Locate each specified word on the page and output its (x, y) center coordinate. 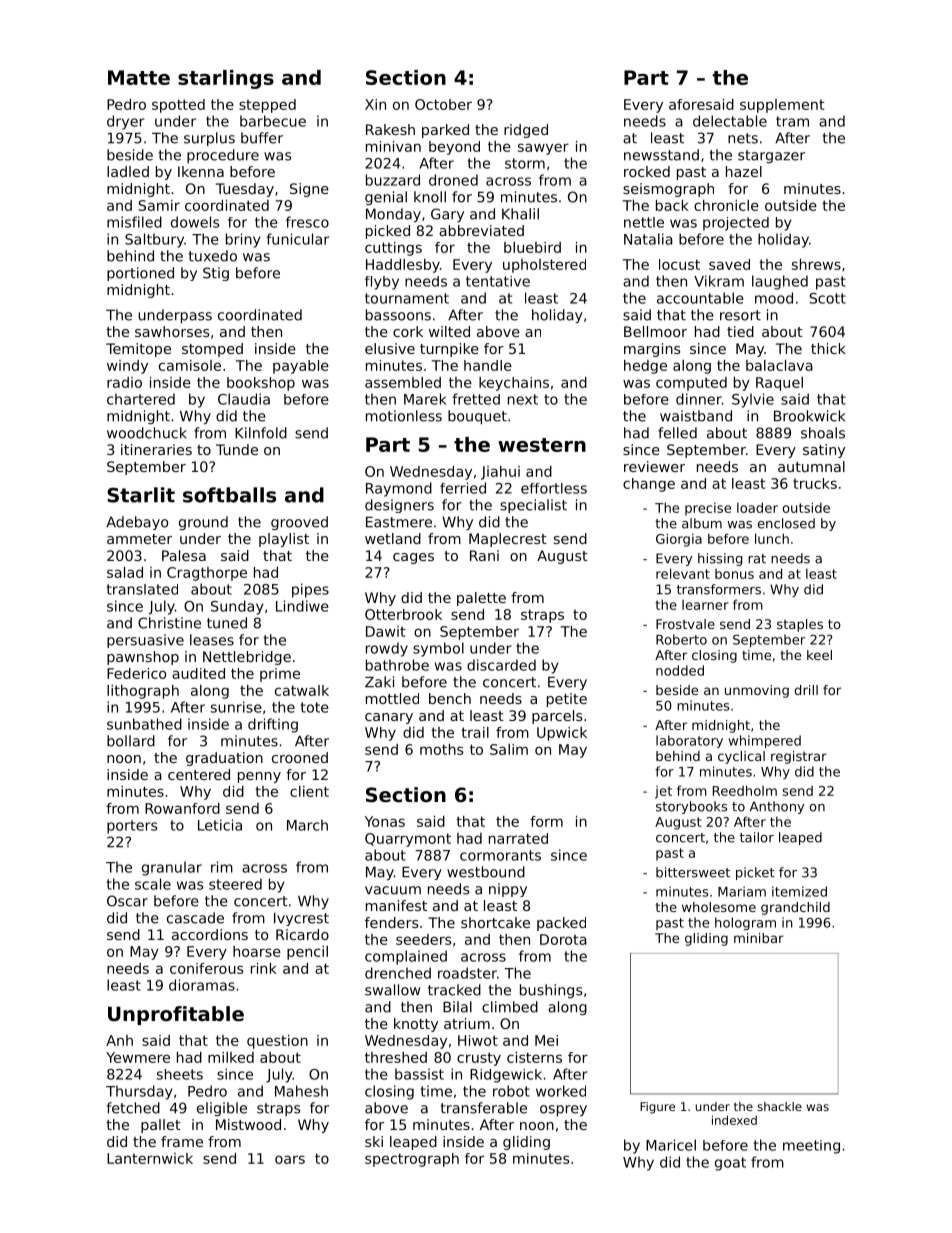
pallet (161, 1126)
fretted (476, 399)
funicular (297, 239)
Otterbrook (403, 614)
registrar (799, 757)
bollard (131, 741)
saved (729, 264)
